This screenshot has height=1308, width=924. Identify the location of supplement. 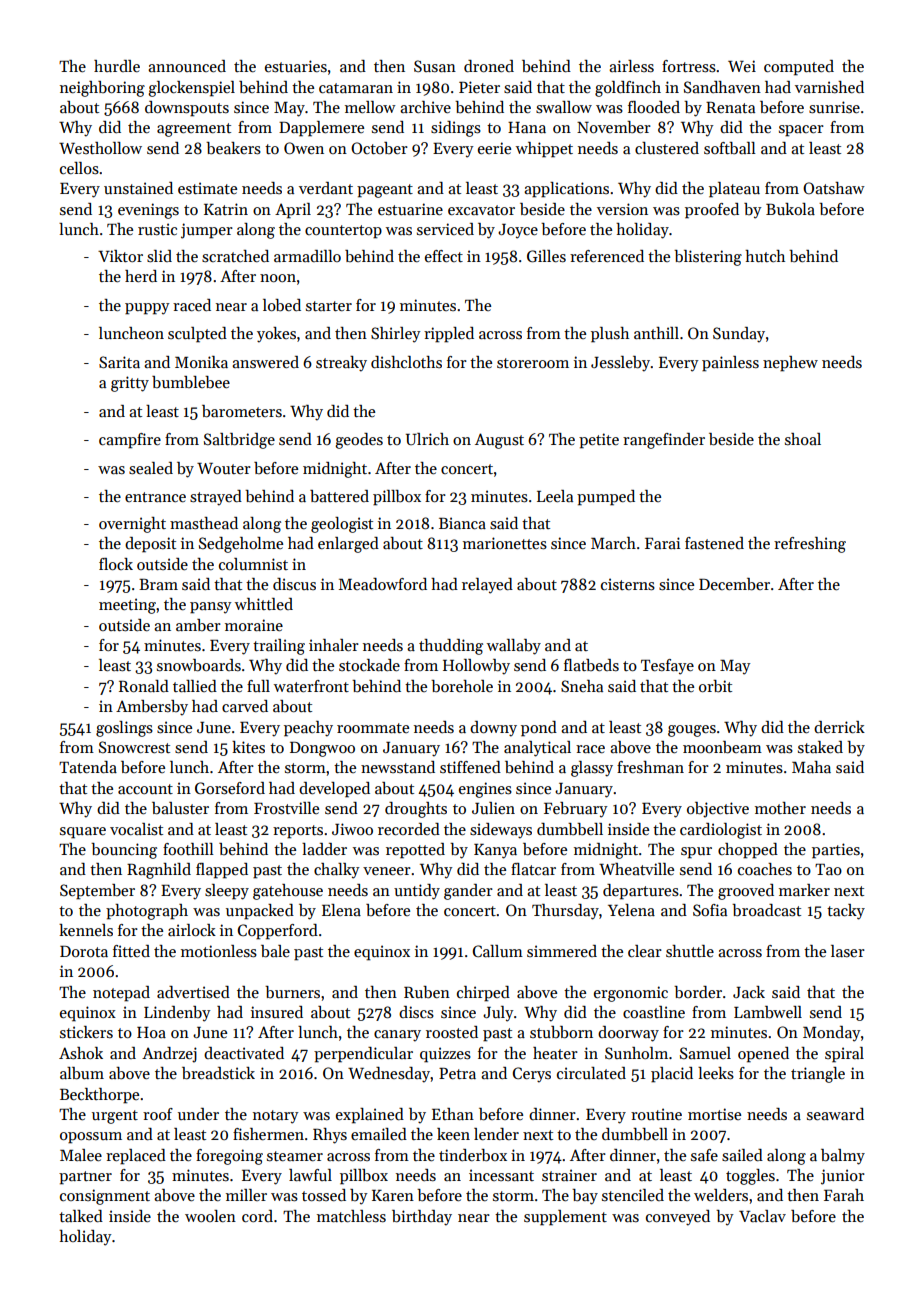
(565, 1218).
